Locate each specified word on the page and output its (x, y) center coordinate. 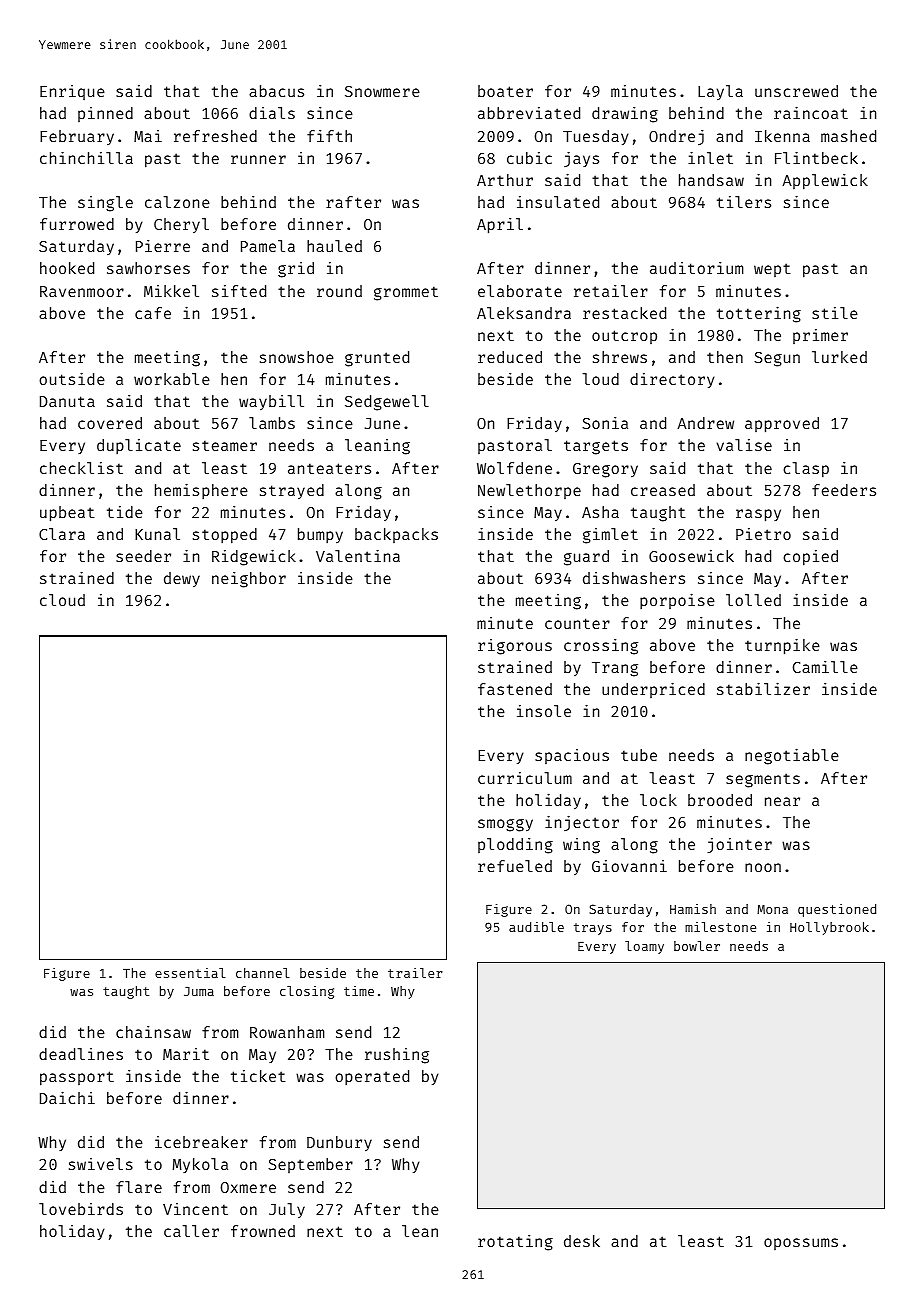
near (782, 801)
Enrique (72, 92)
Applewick (825, 182)
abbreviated (529, 113)
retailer (611, 291)
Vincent (195, 1209)
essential (190, 973)
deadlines (81, 1054)
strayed (292, 491)
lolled (753, 600)
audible (536, 927)
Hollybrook (829, 928)
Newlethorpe (529, 491)
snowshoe (297, 357)
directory (672, 380)
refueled (515, 866)
